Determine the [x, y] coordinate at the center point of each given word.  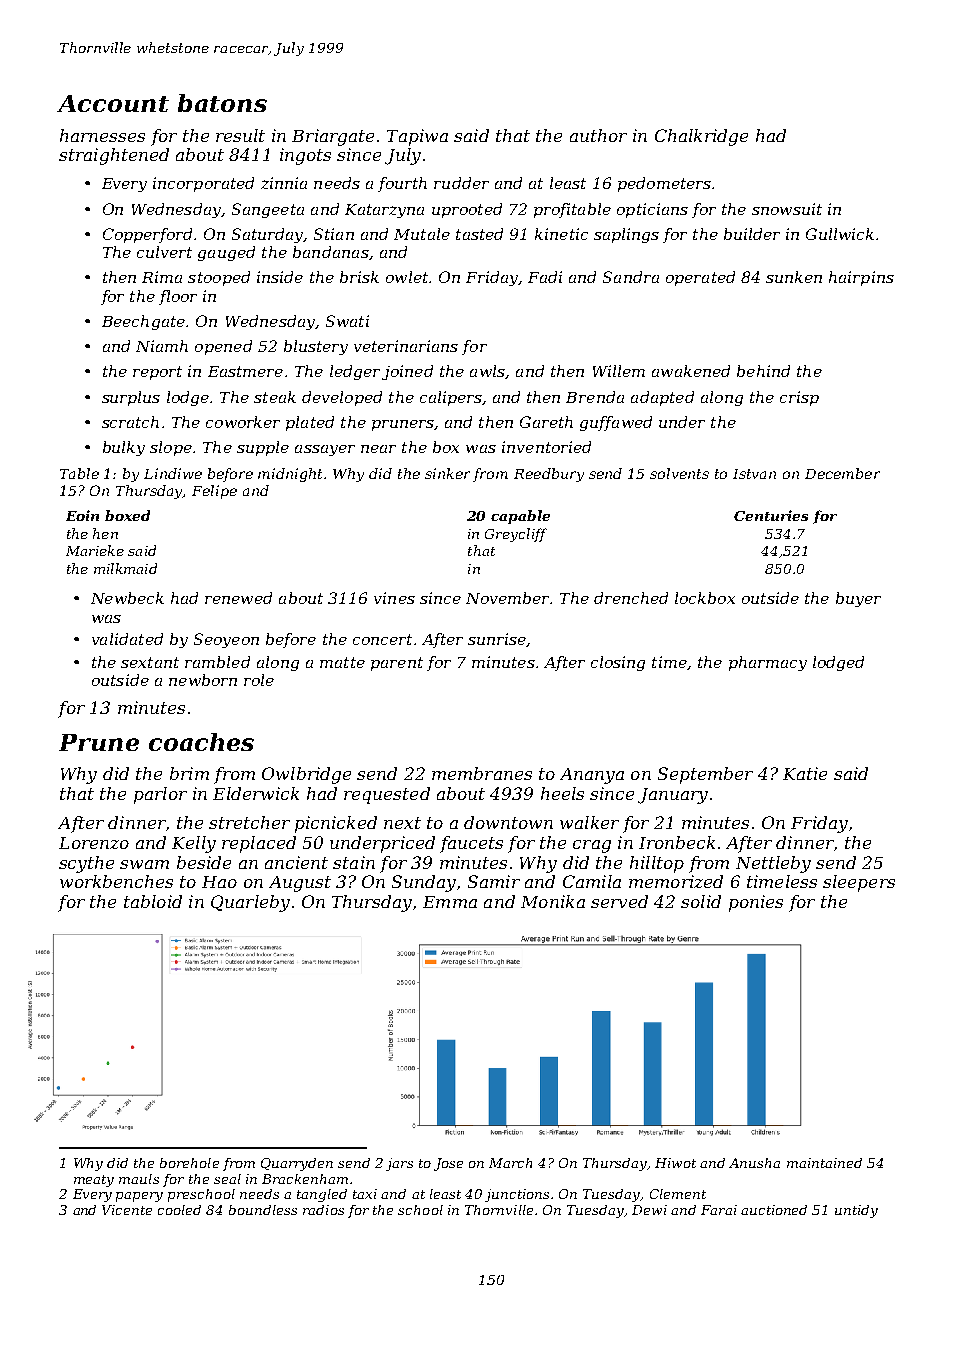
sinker [447, 473]
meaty [94, 1181]
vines [394, 598]
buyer [858, 599]
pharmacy [768, 663]
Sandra [631, 277]
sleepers [859, 883]
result [240, 135]
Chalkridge [701, 137]
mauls [139, 1179]
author [598, 135]
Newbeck [127, 598]
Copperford [147, 235]
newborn [203, 680]
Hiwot [675, 1163]
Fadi [545, 277]
